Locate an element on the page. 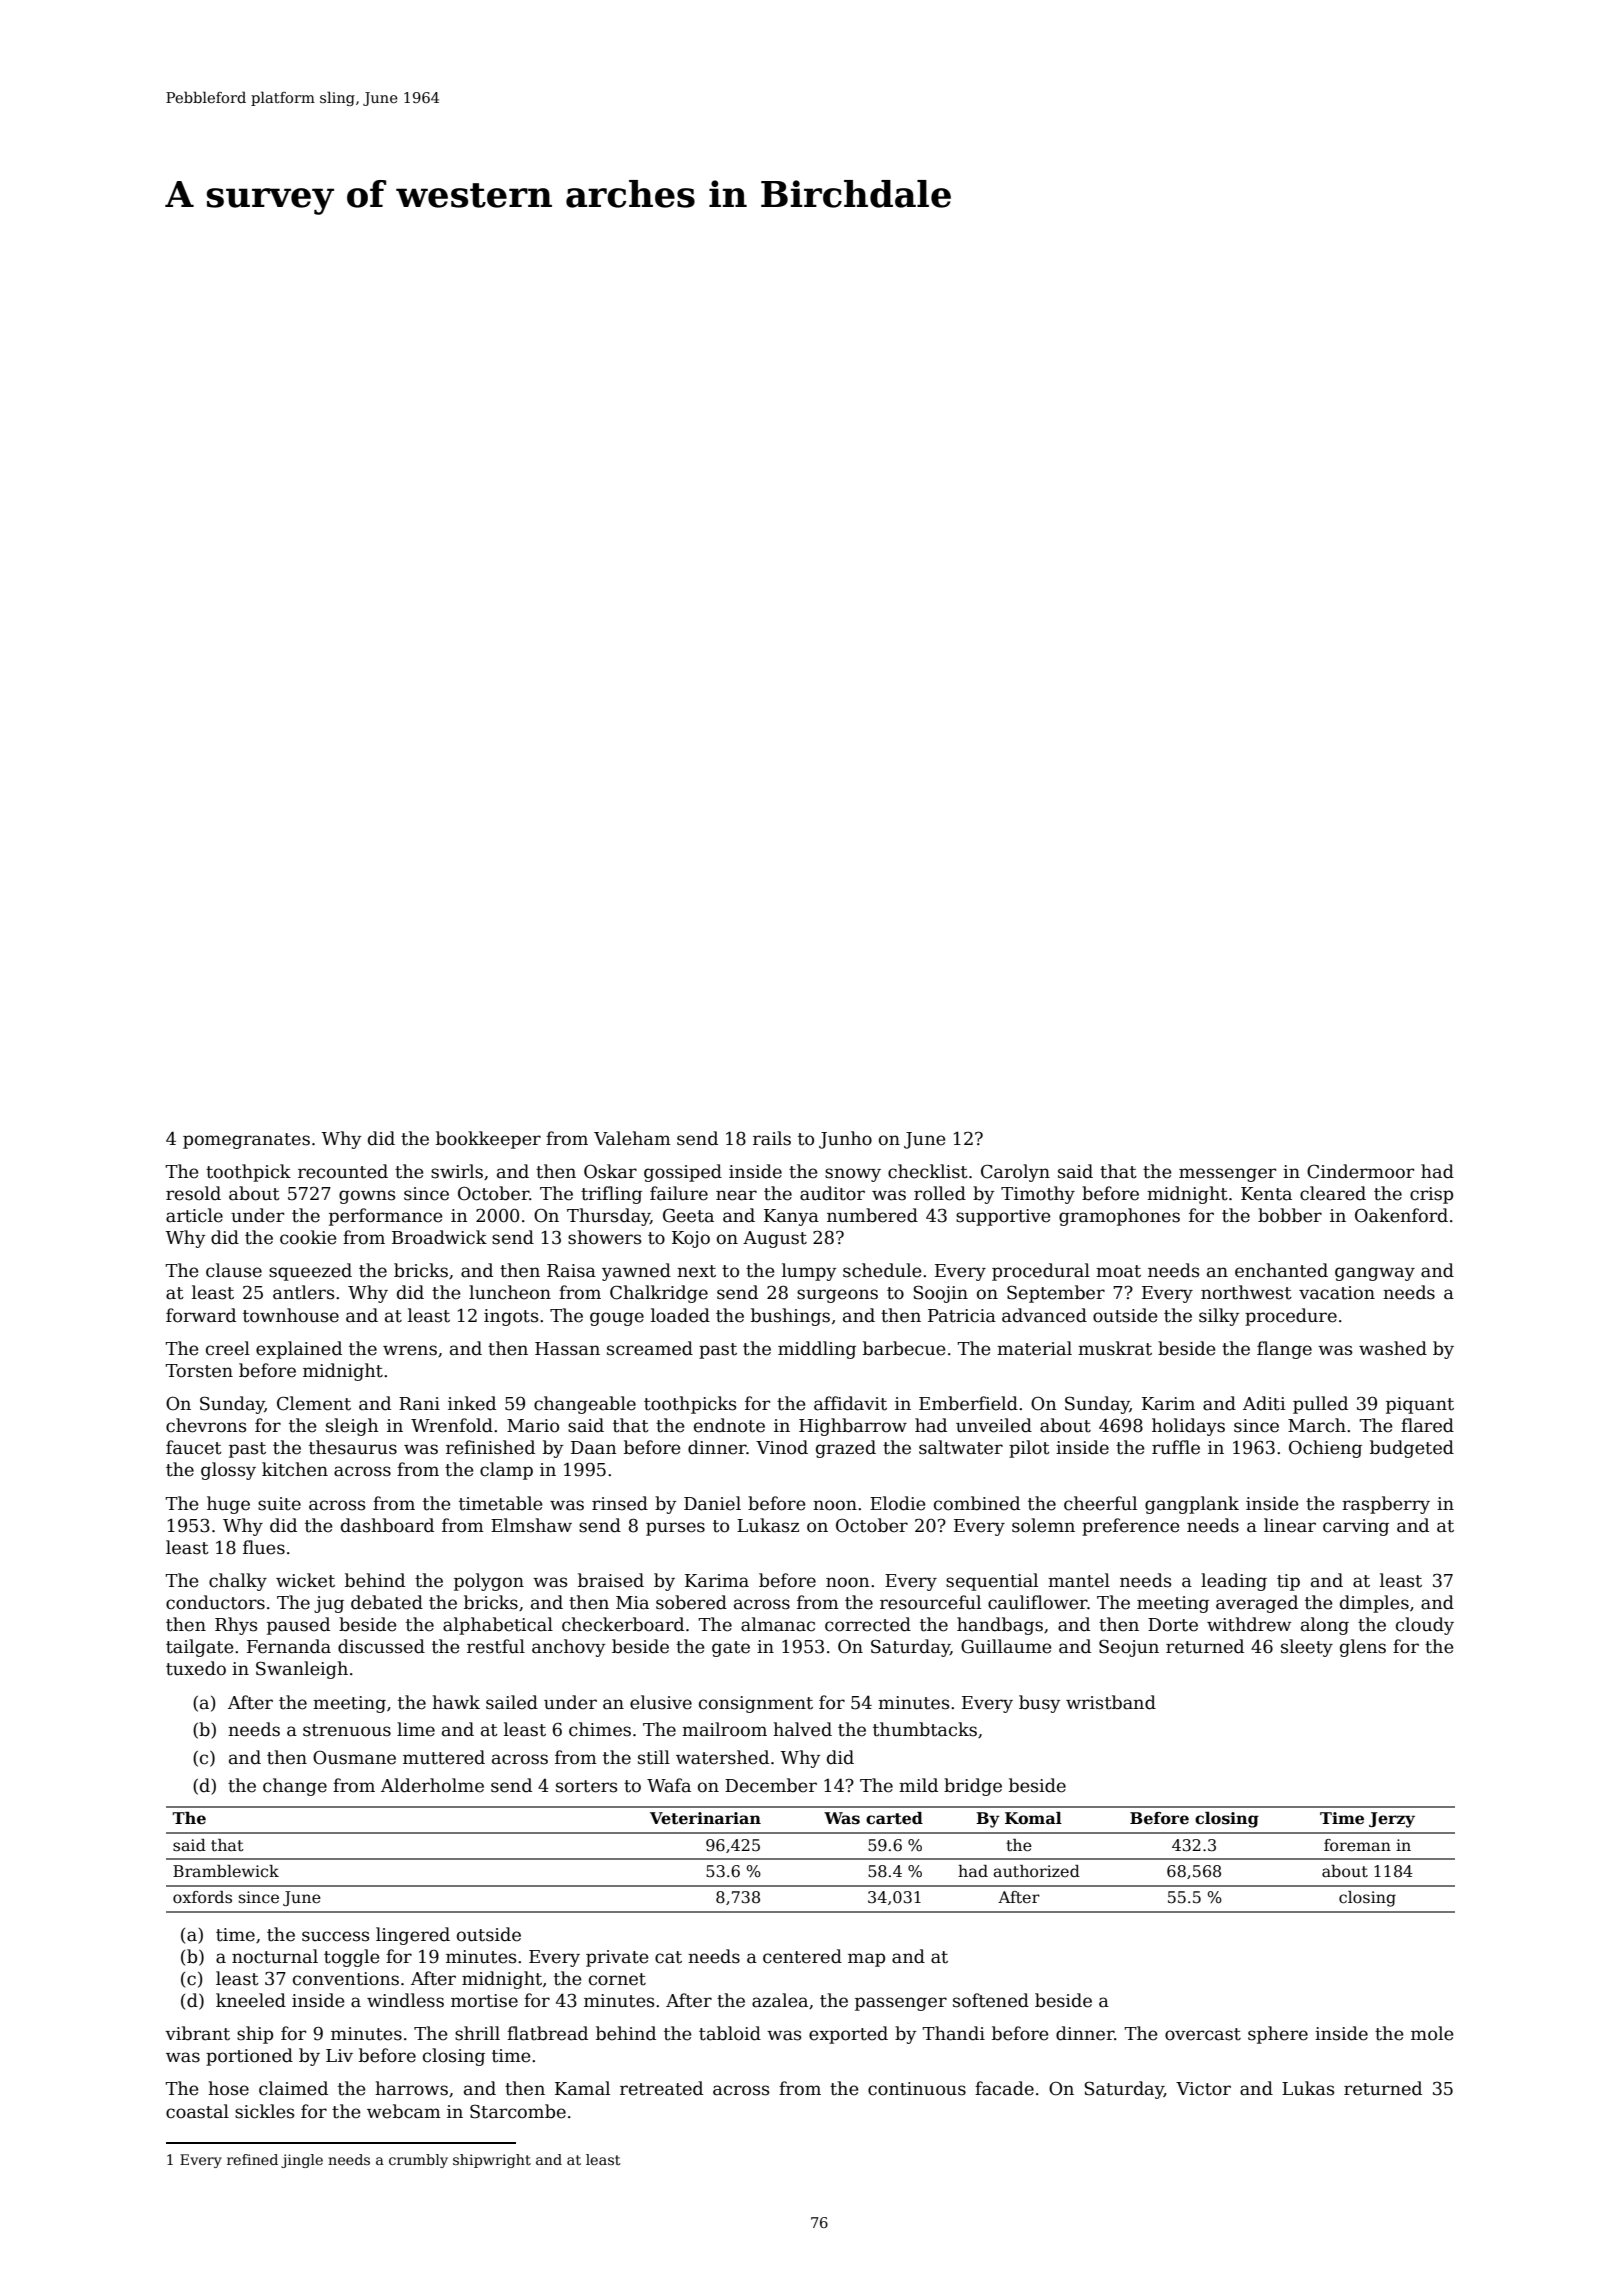 This page has height=2292, width=1620. corrected is located at coordinates (868, 1624).
